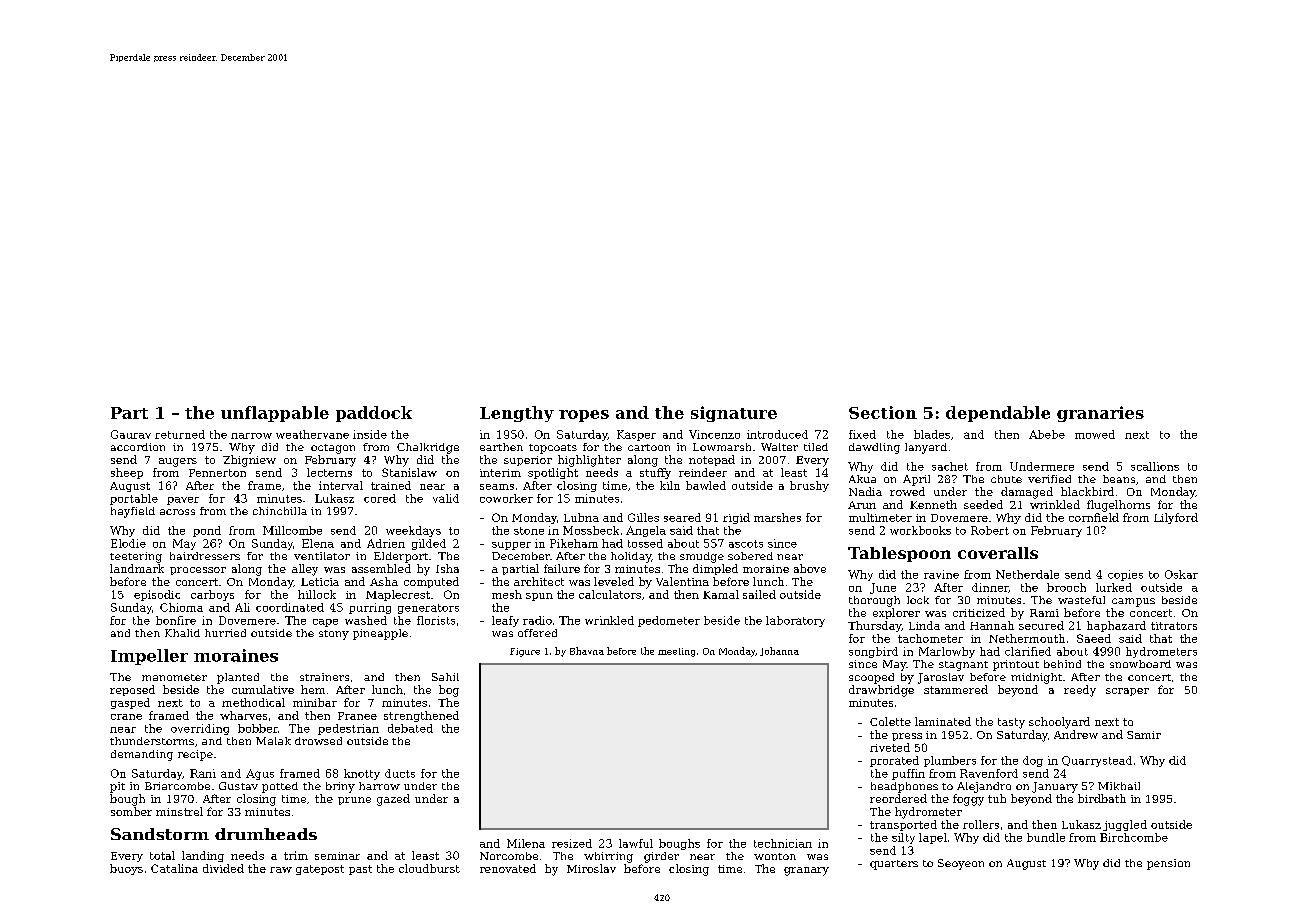 This screenshot has width=1308, height=924. What do you see at coordinates (177, 786) in the screenshot?
I see `Briarcombe` at bounding box center [177, 786].
